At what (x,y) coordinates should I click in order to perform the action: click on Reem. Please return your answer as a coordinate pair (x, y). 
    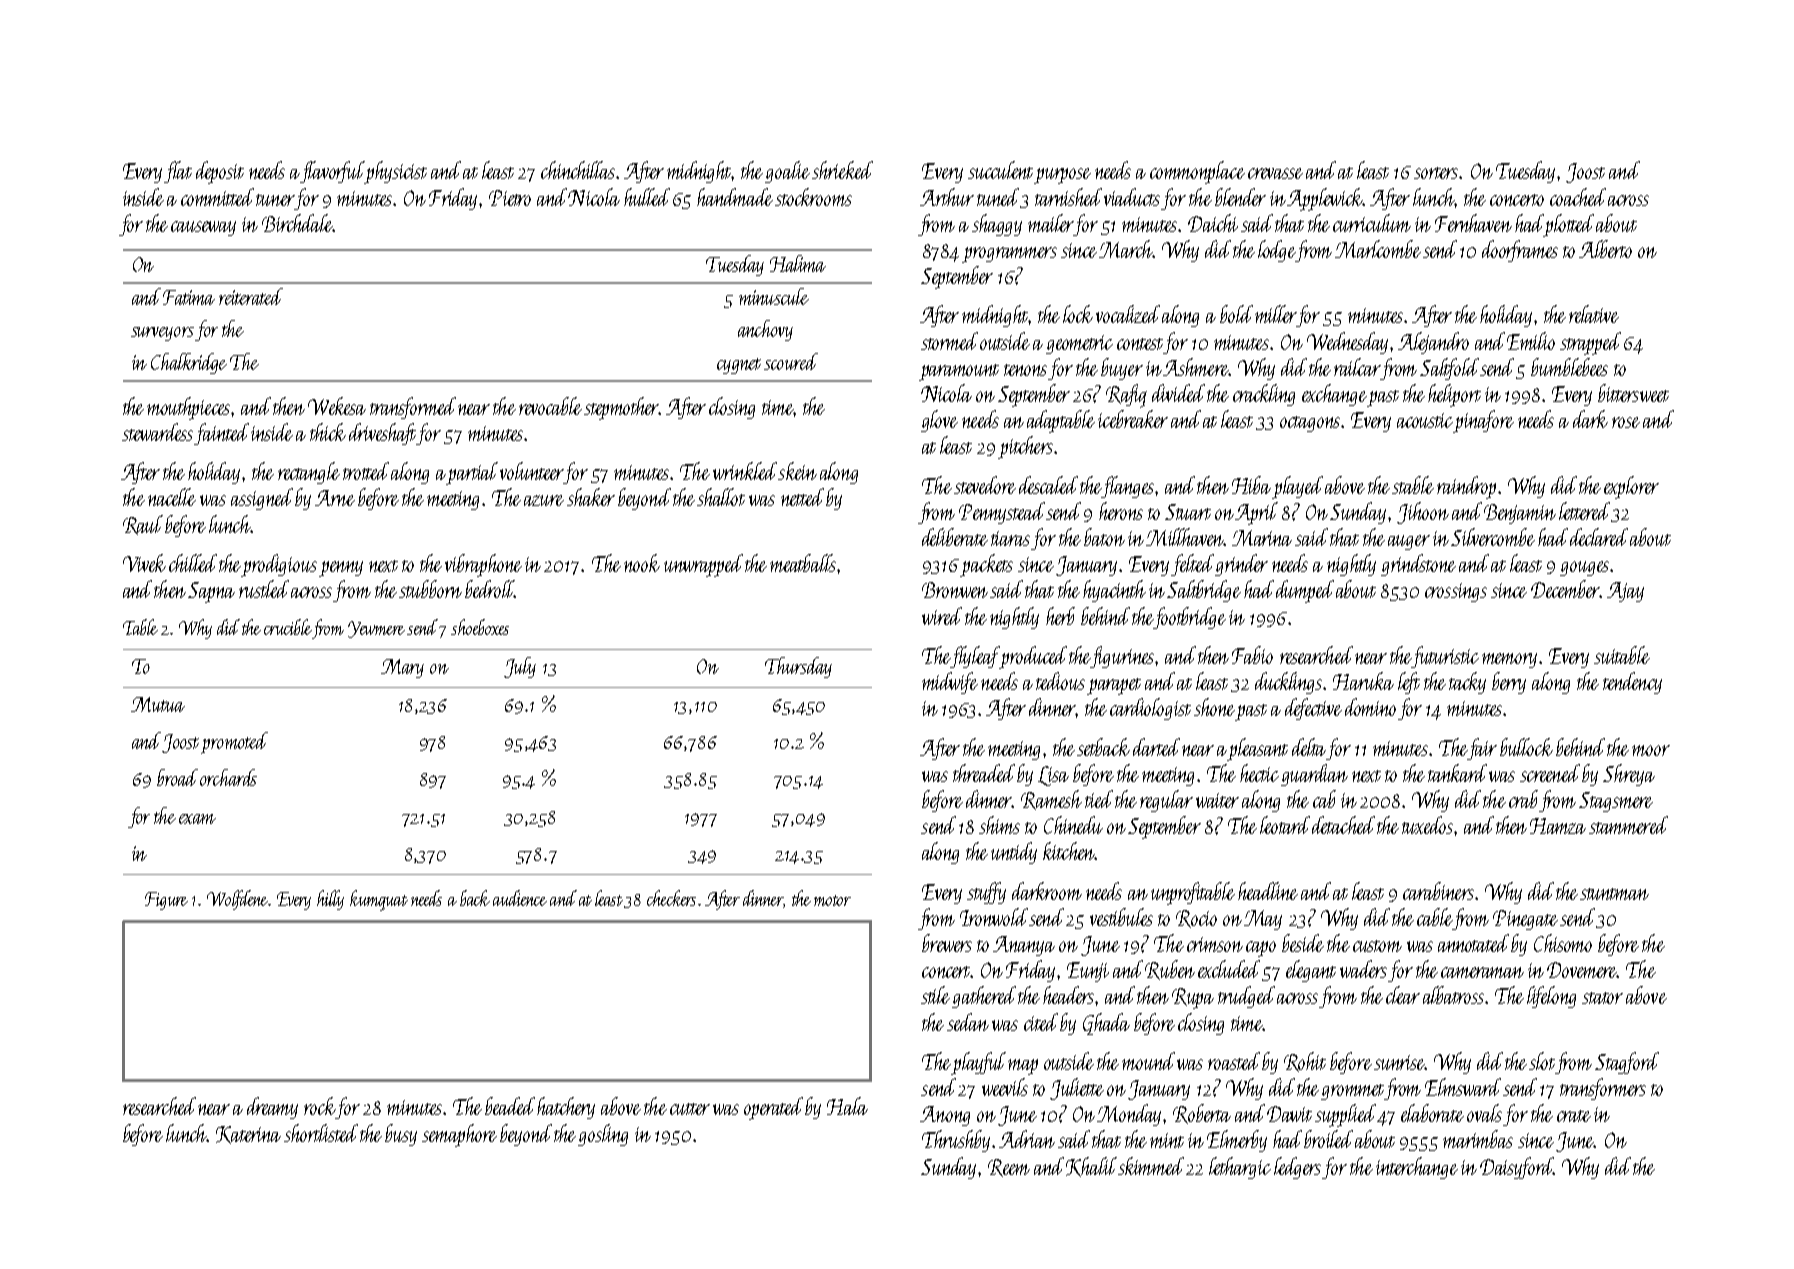
    Looking at the image, I should click on (1009, 1168).
